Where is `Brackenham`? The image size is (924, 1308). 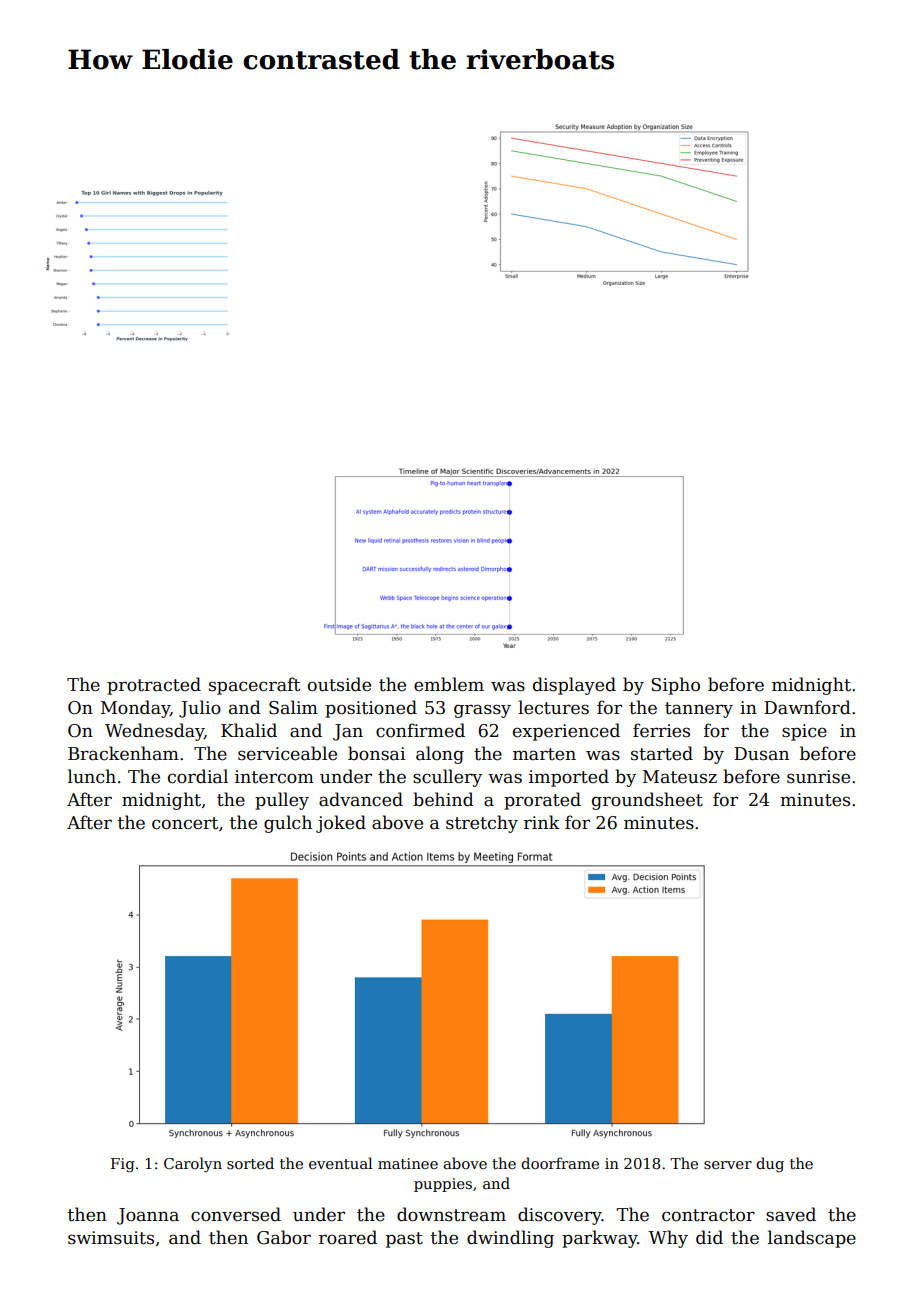 Brackenham is located at coordinates (123, 753).
